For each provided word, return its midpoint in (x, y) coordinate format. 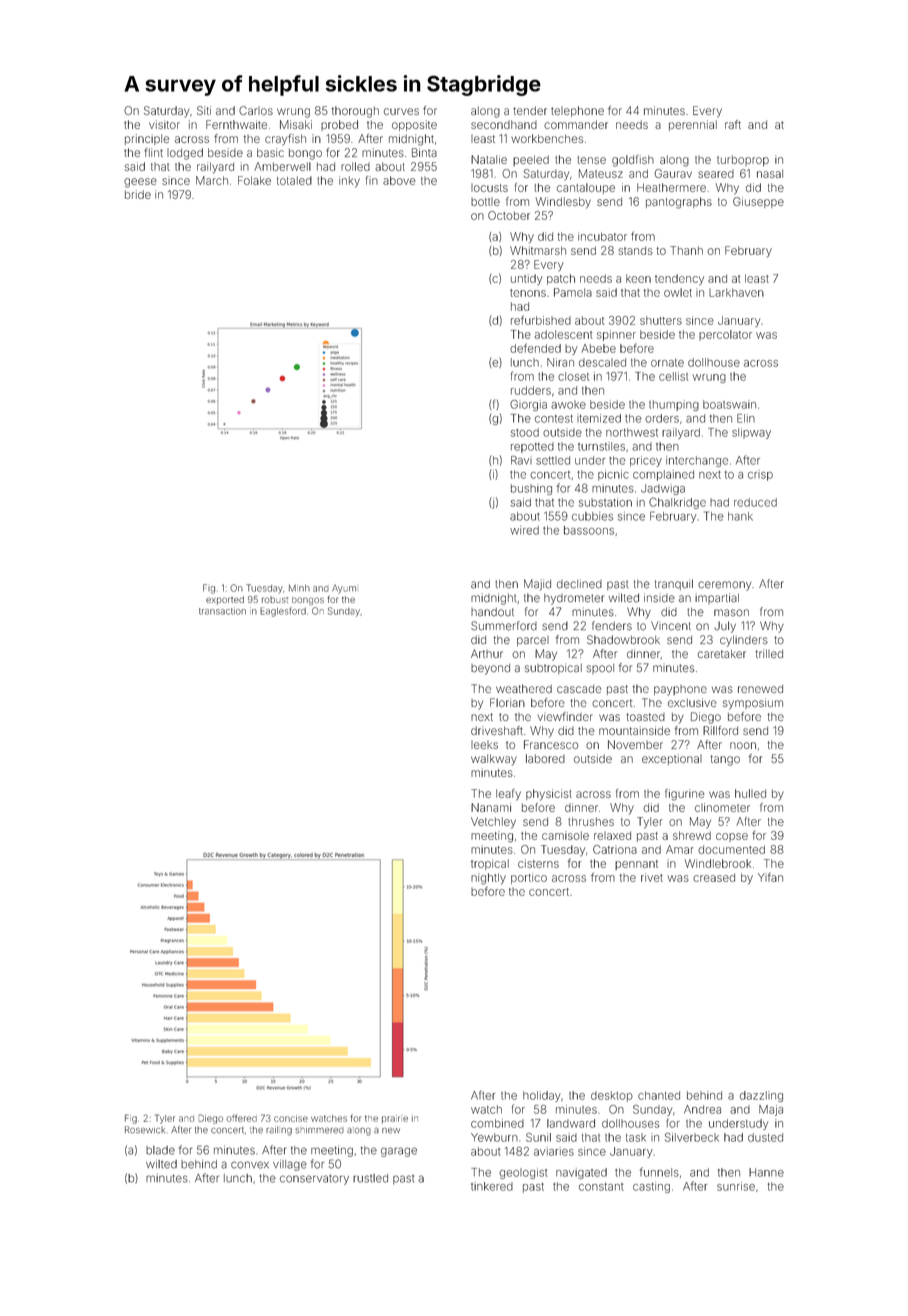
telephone (577, 111)
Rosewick (145, 1130)
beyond (490, 669)
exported (225, 600)
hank (740, 516)
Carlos (256, 110)
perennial (693, 125)
